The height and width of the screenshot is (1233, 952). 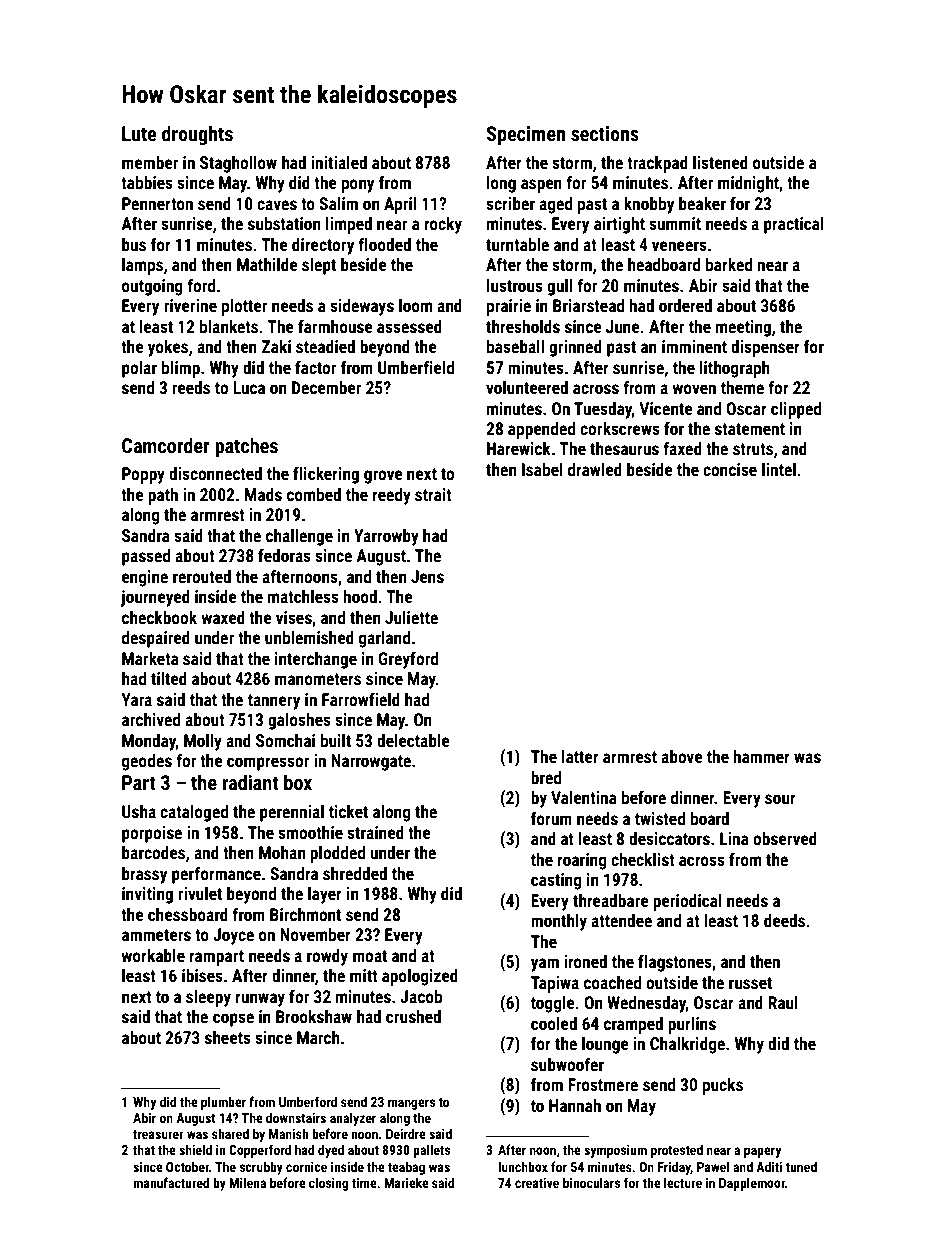 What do you see at coordinates (355, 873) in the screenshot?
I see `shredded` at bounding box center [355, 873].
